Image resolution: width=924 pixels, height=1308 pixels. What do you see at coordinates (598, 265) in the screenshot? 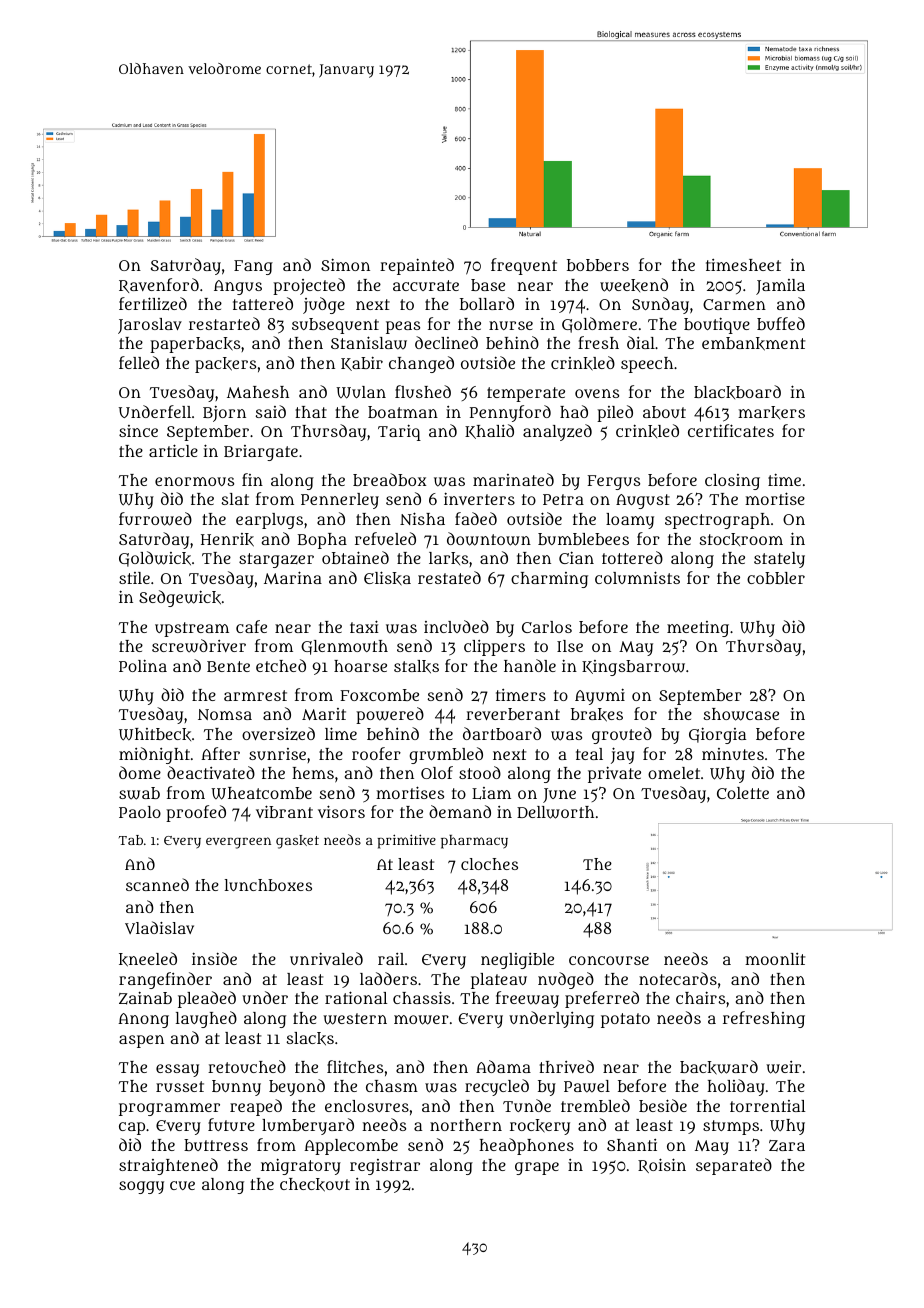
I see `bobbers` at bounding box center [598, 265].
